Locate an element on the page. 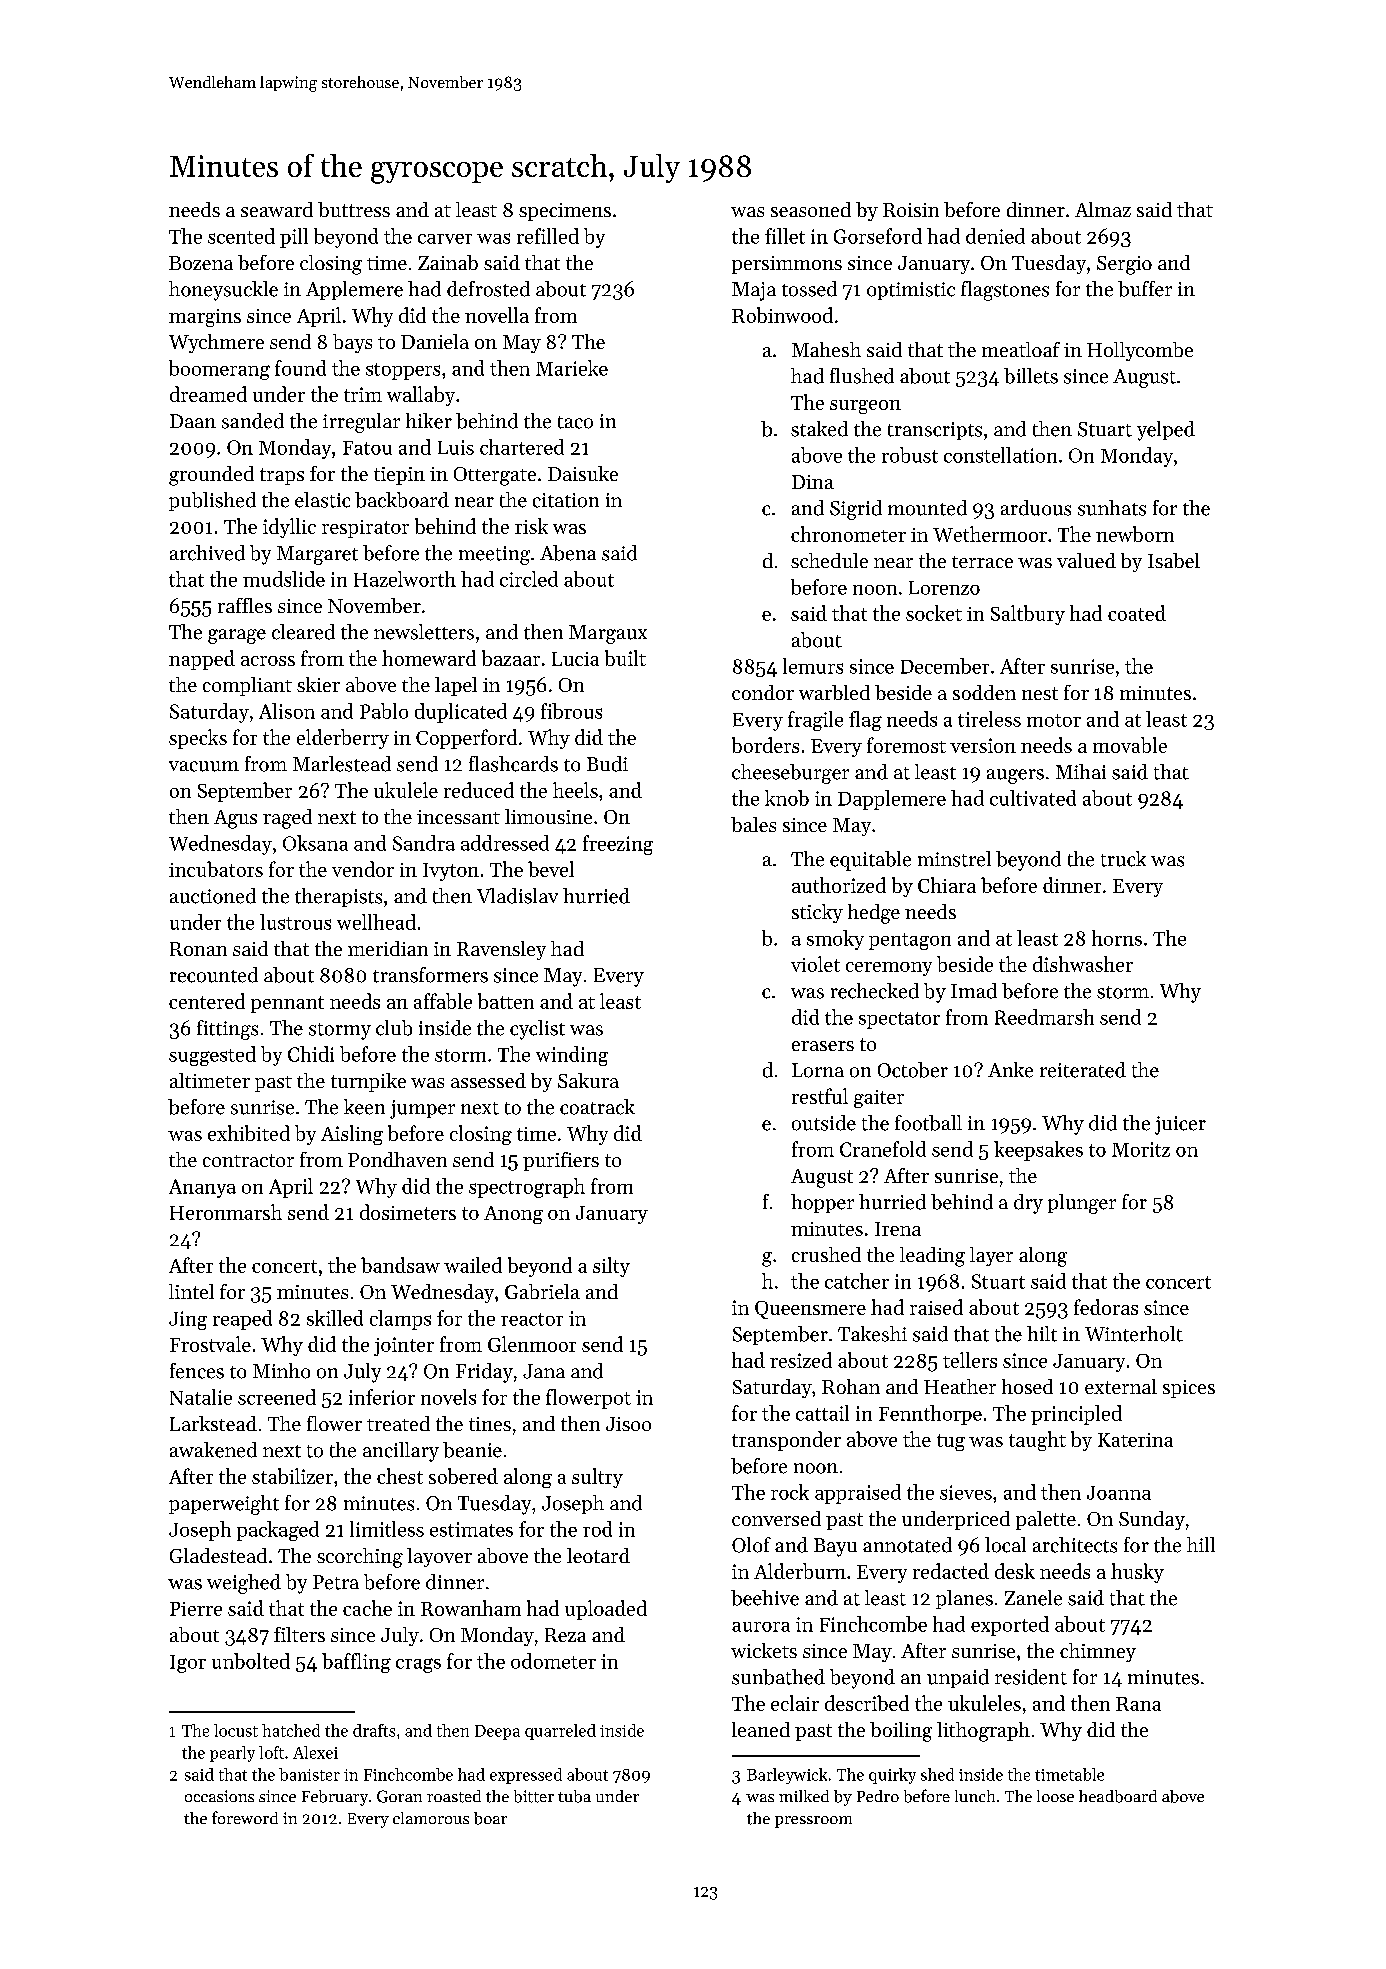 The image size is (1386, 1969). transcripts is located at coordinates (935, 431).
